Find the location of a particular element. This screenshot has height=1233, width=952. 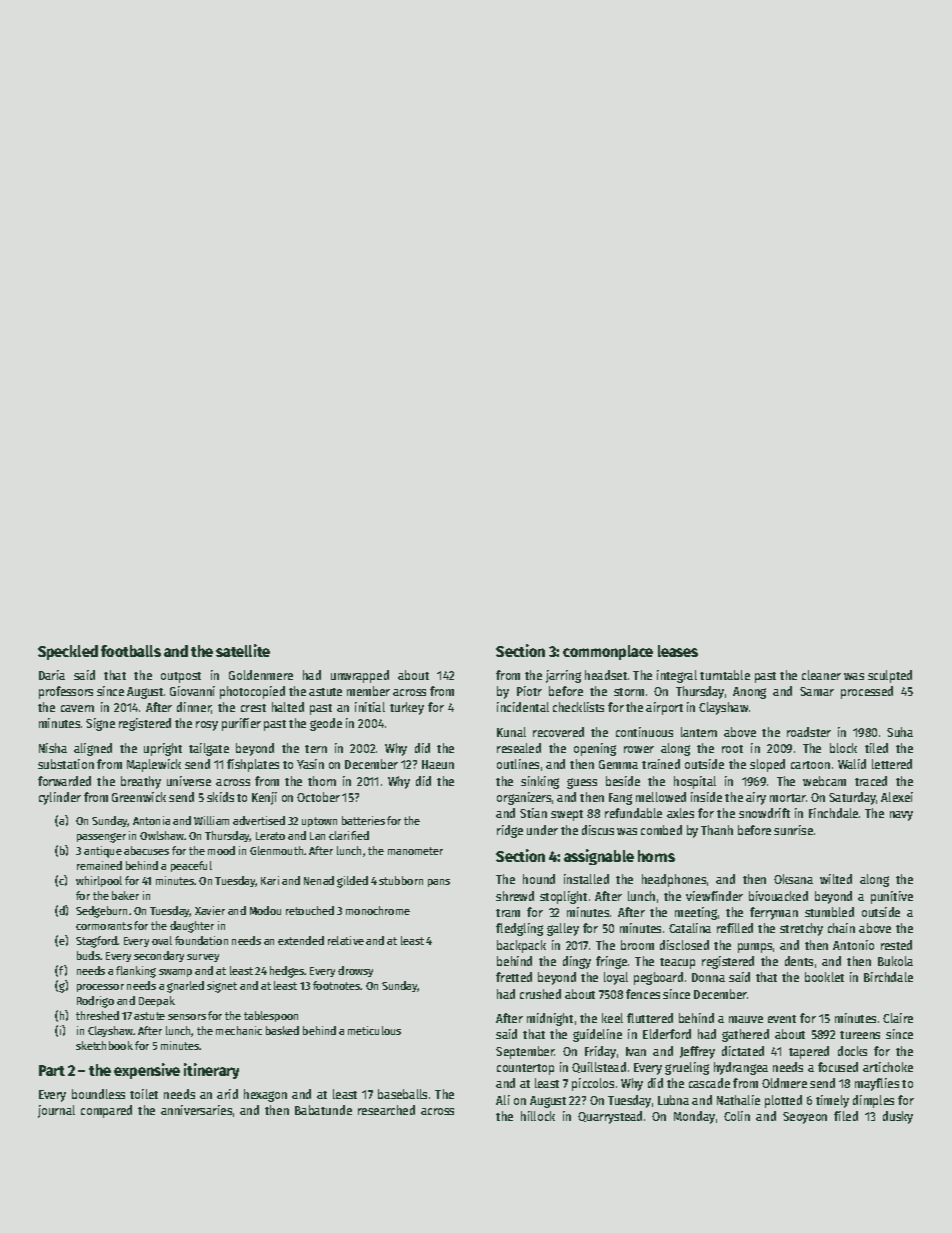

Part is located at coordinates (52, 1070).
